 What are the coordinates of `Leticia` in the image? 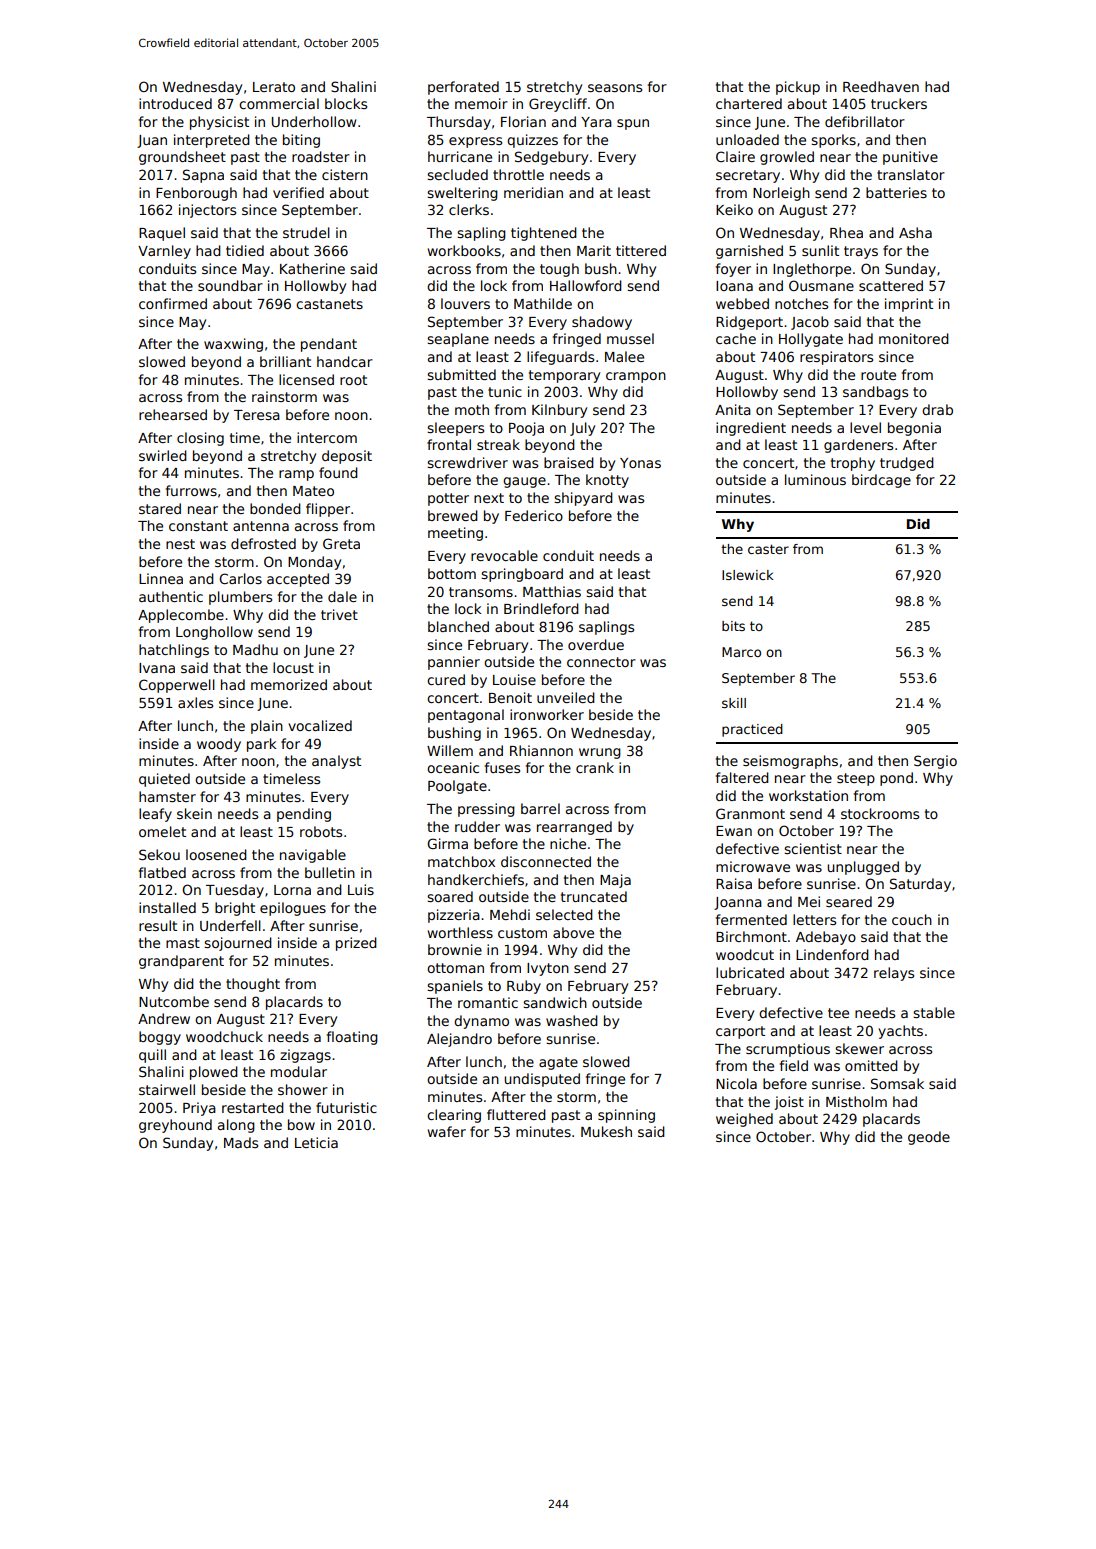 It's located at (316, 1142).
